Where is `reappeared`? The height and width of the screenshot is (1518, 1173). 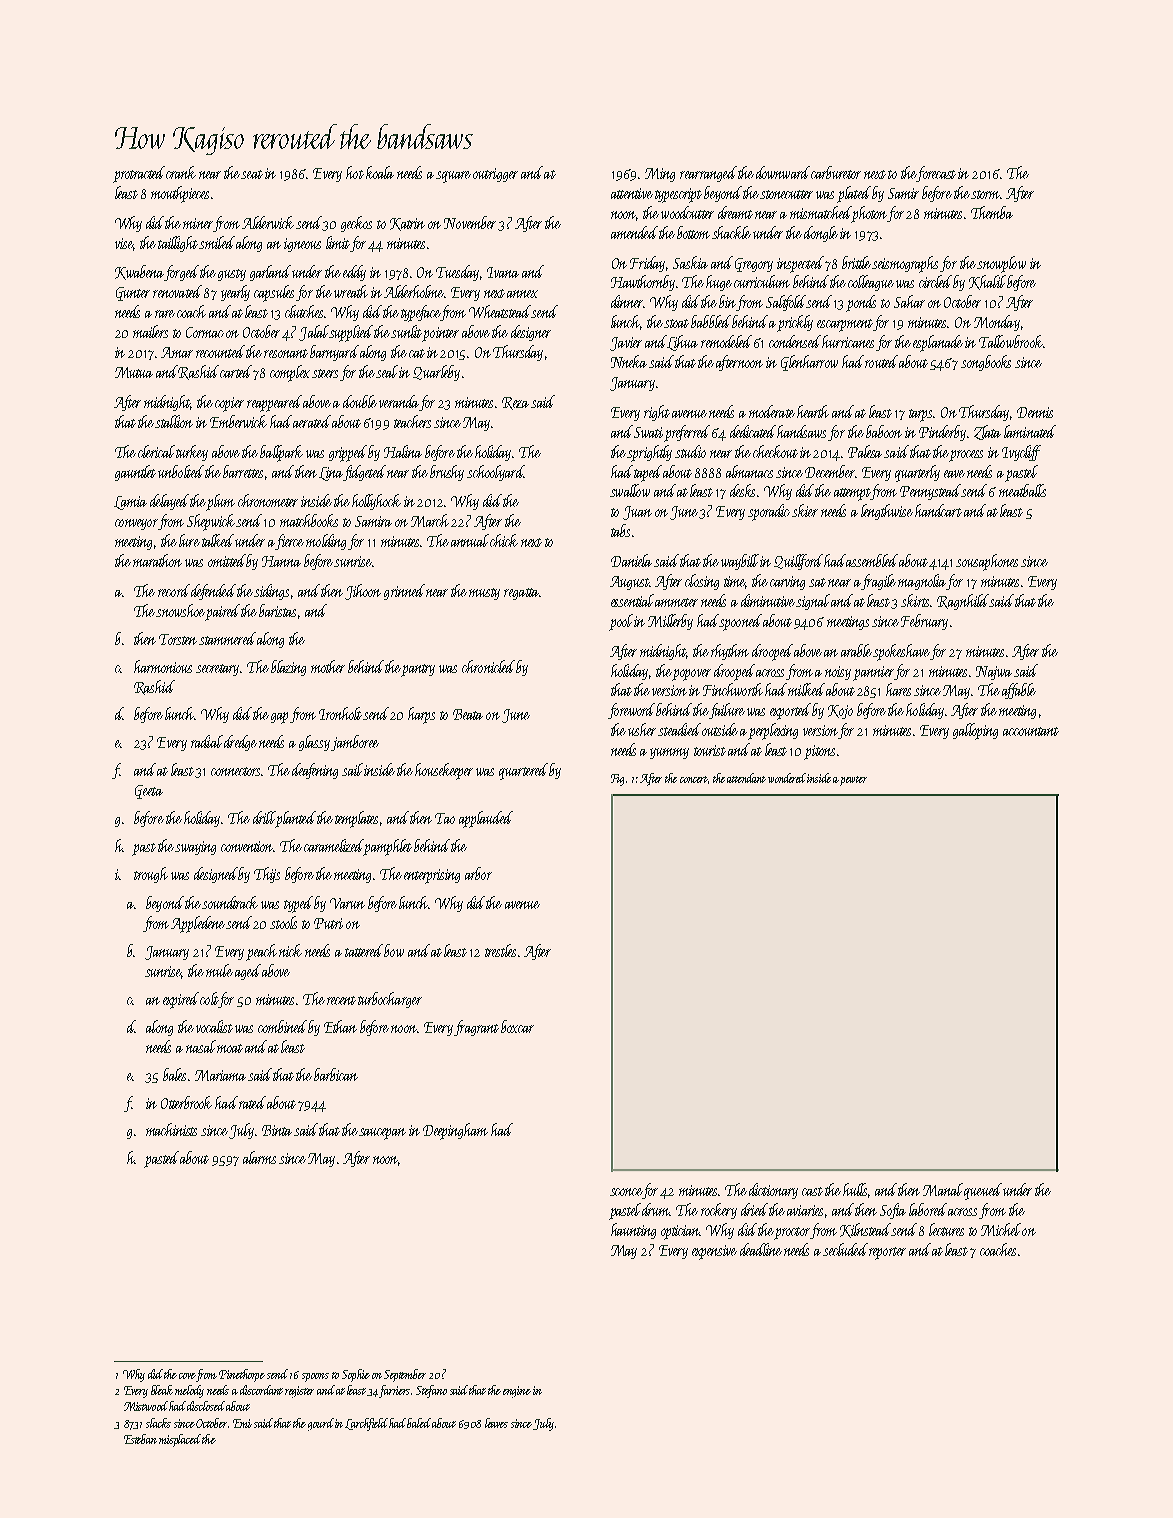 reappeared is located at coordinates (274, 403).
